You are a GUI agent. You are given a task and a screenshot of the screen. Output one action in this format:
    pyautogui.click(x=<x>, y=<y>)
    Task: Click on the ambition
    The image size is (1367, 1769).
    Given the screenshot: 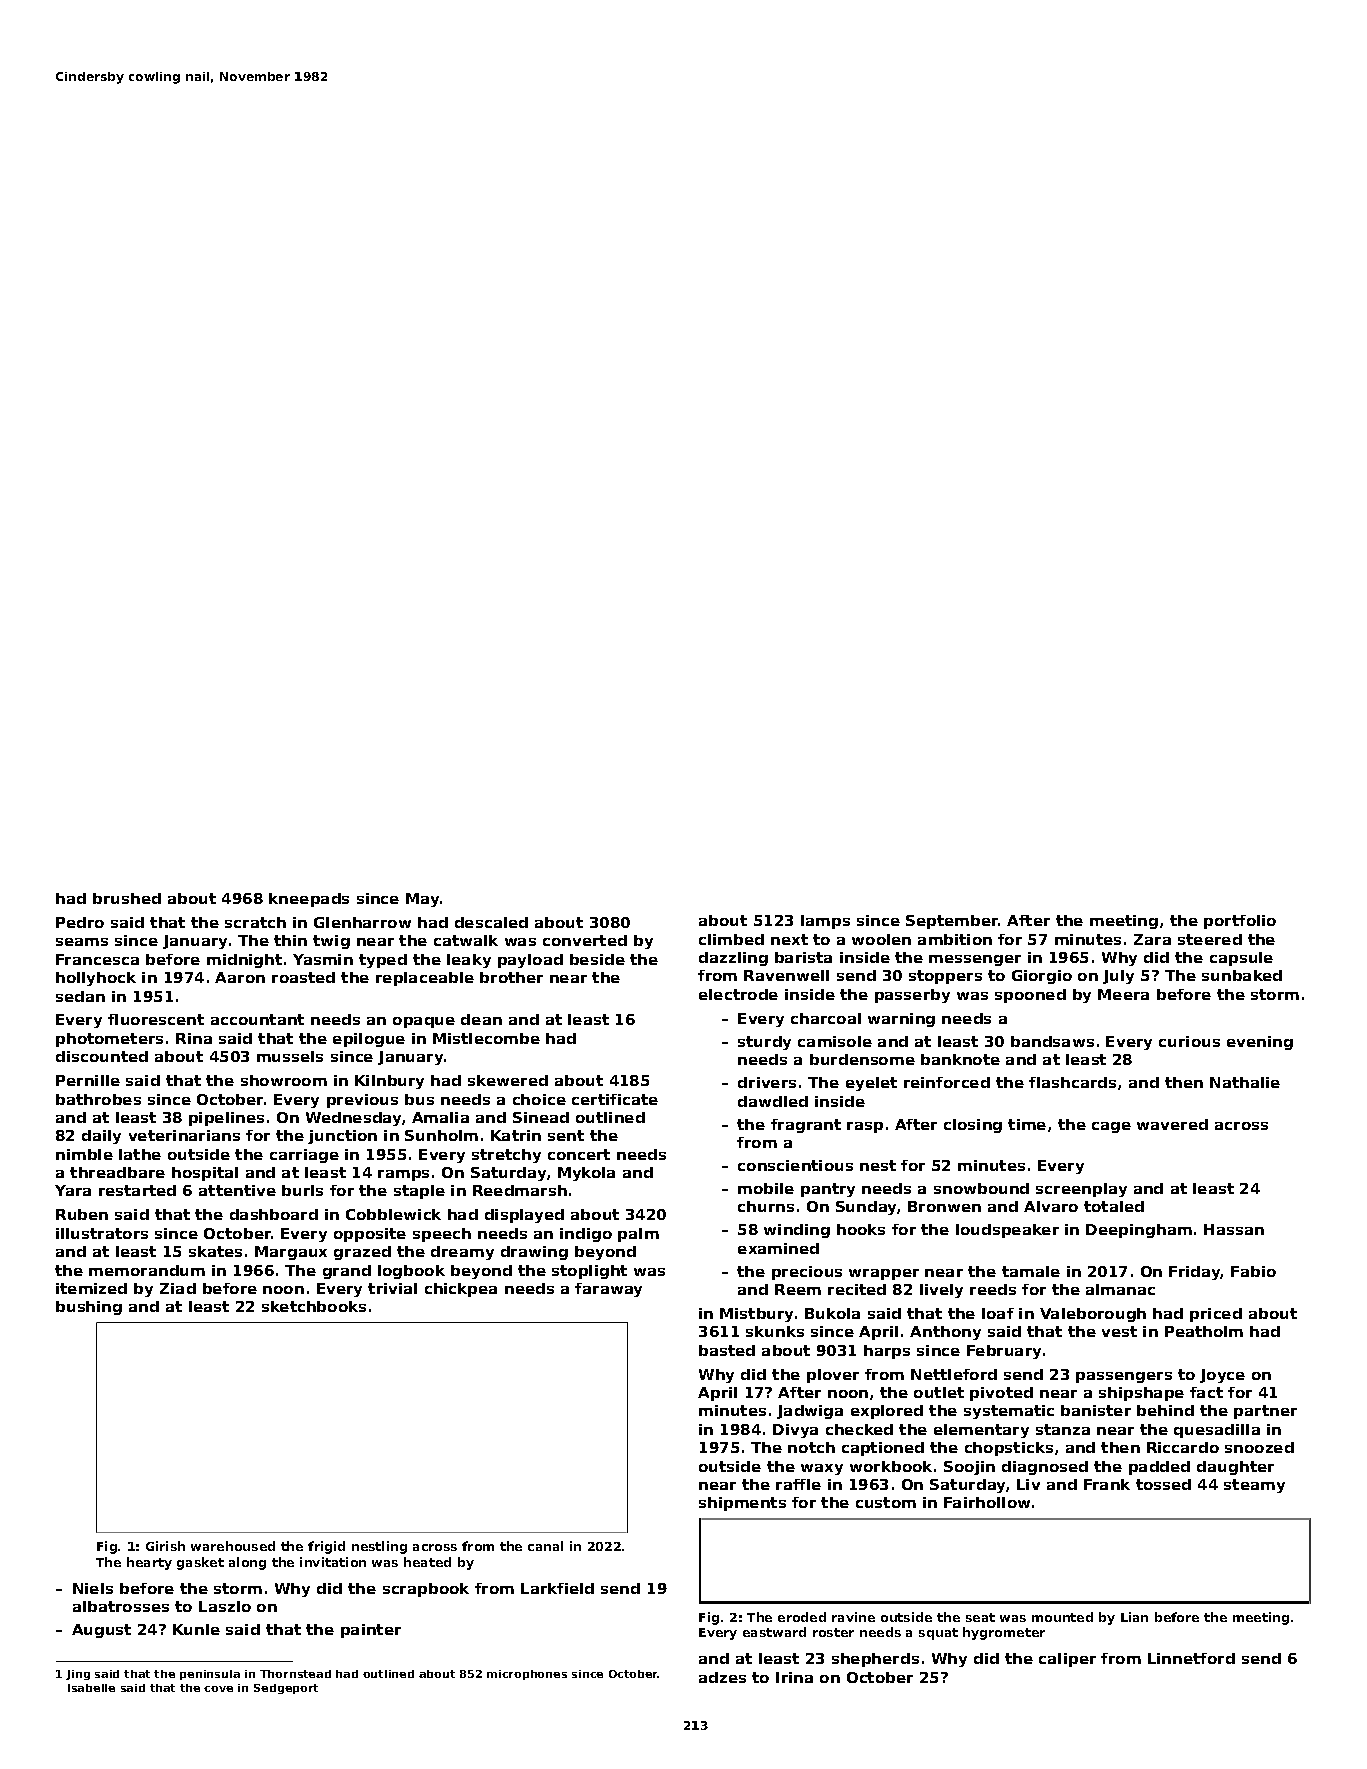 What is the action you would take?
    pyautogui.click(x=955, y=939)
